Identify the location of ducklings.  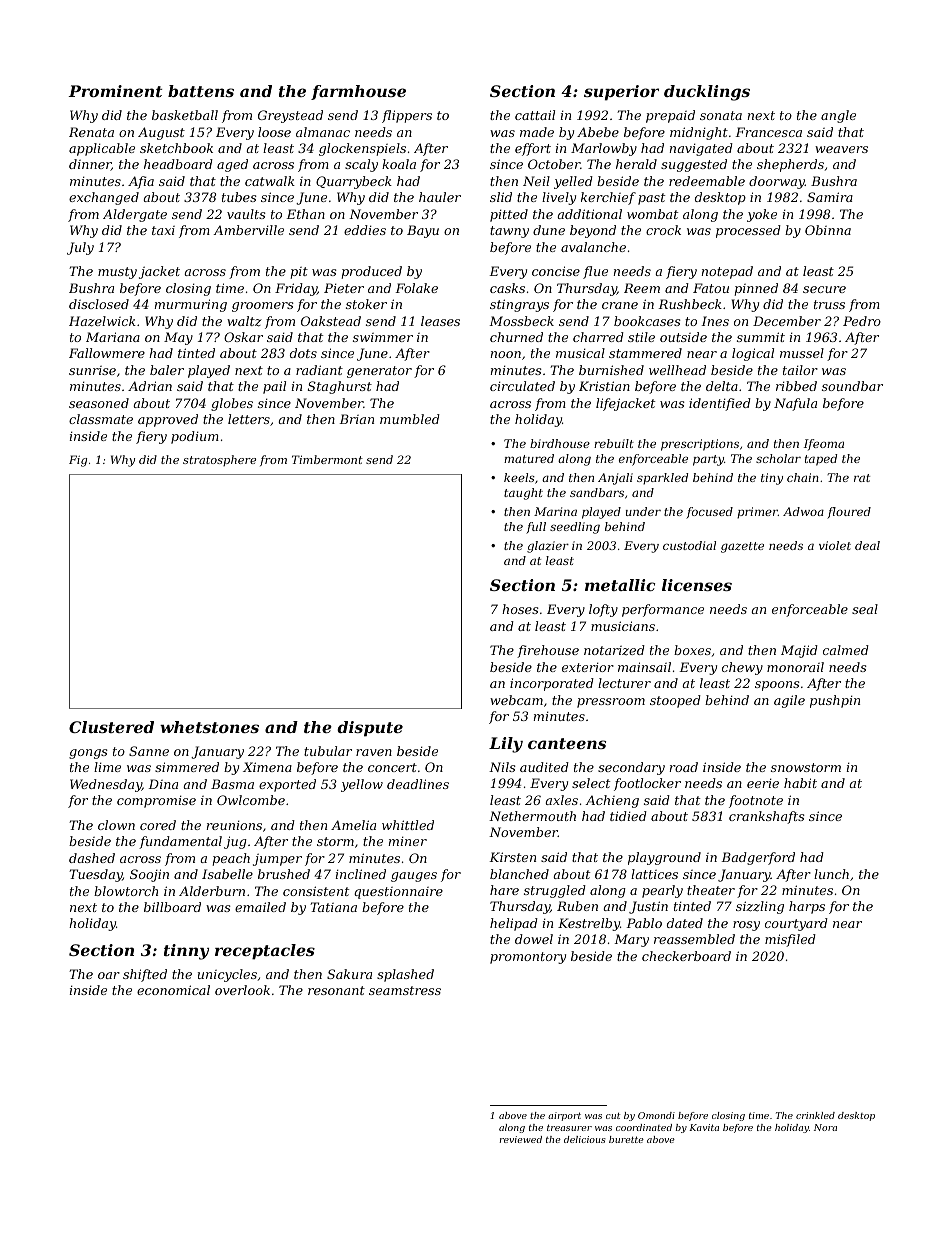
(707, 93).
